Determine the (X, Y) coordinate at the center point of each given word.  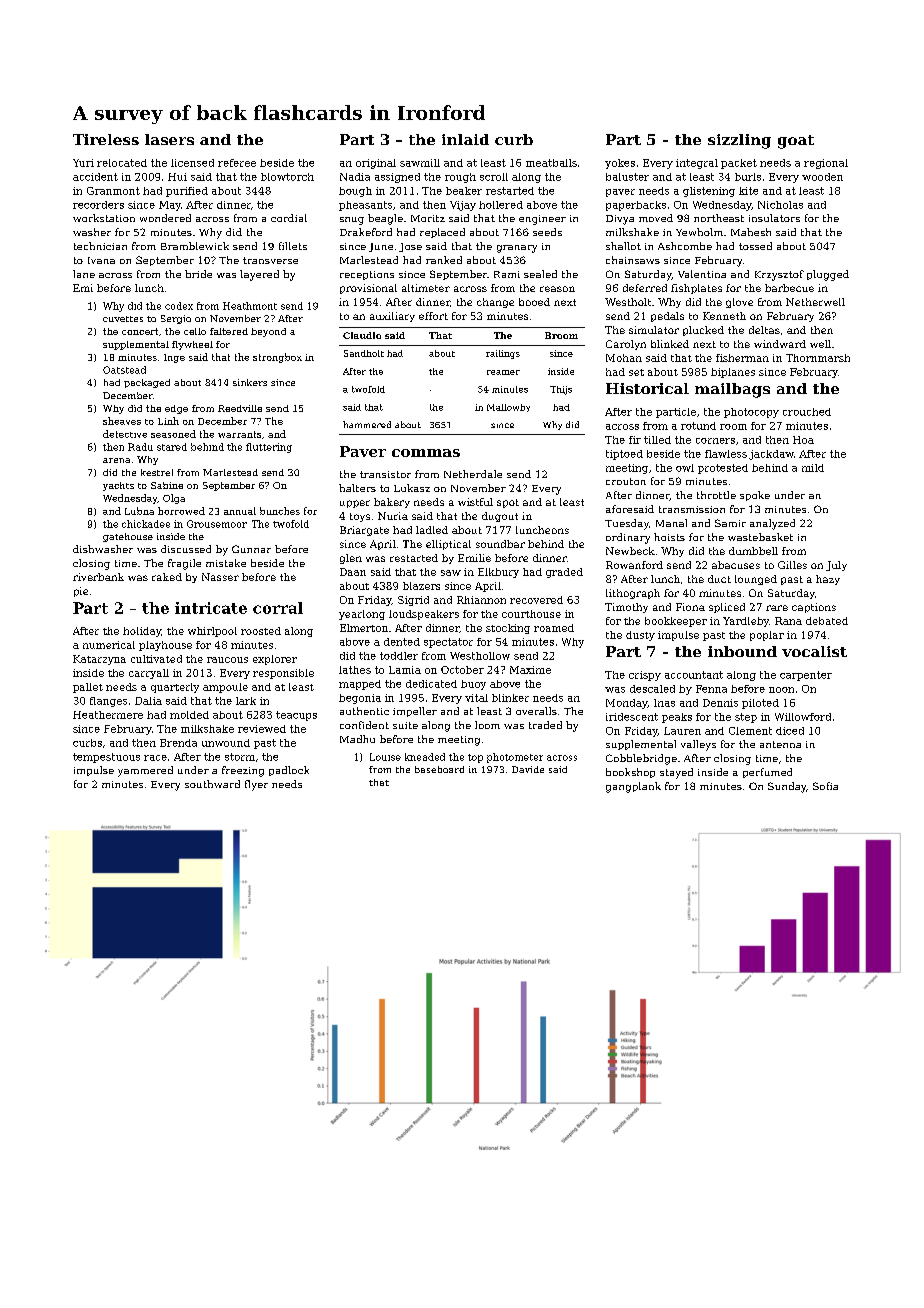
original (376, 164)
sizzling (739, 141)
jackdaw (771, 455)
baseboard (439, 769)
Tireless (106, 139)
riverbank (98, 577)
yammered (145, 771)
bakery (392, 503)
